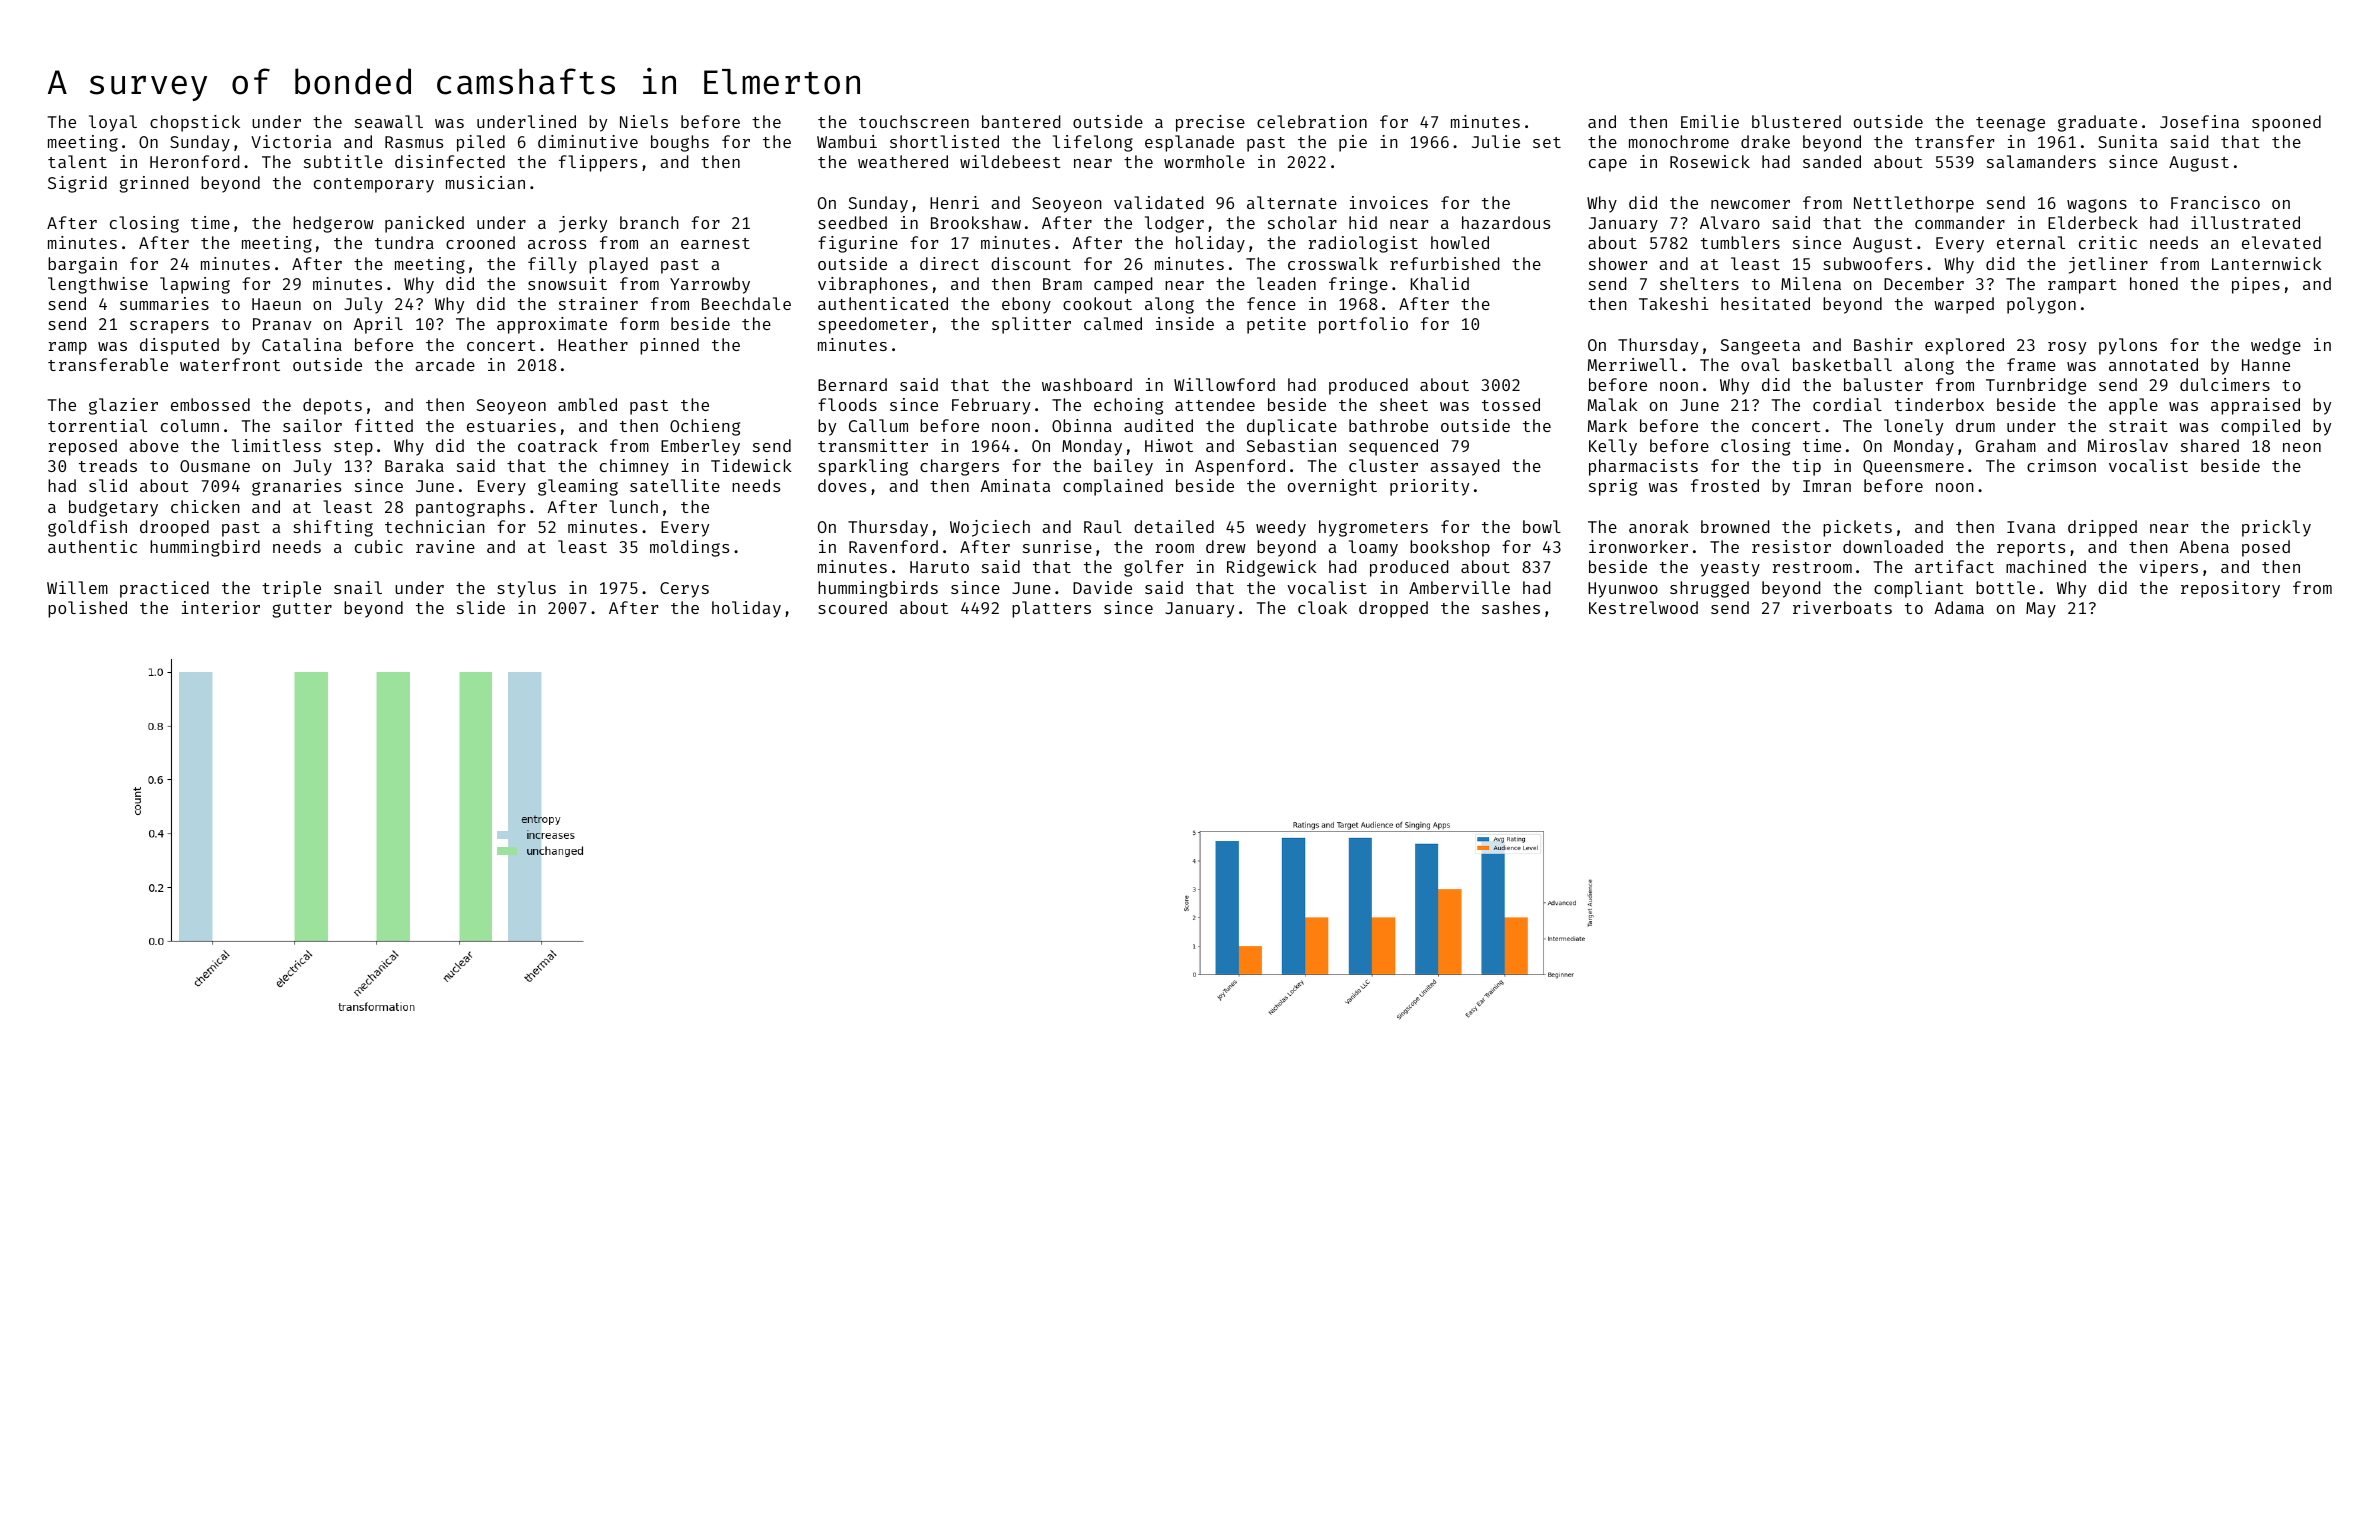 This screenshot has height=1540, width=2380. I want to click on dripped, so click(2102, 528).
